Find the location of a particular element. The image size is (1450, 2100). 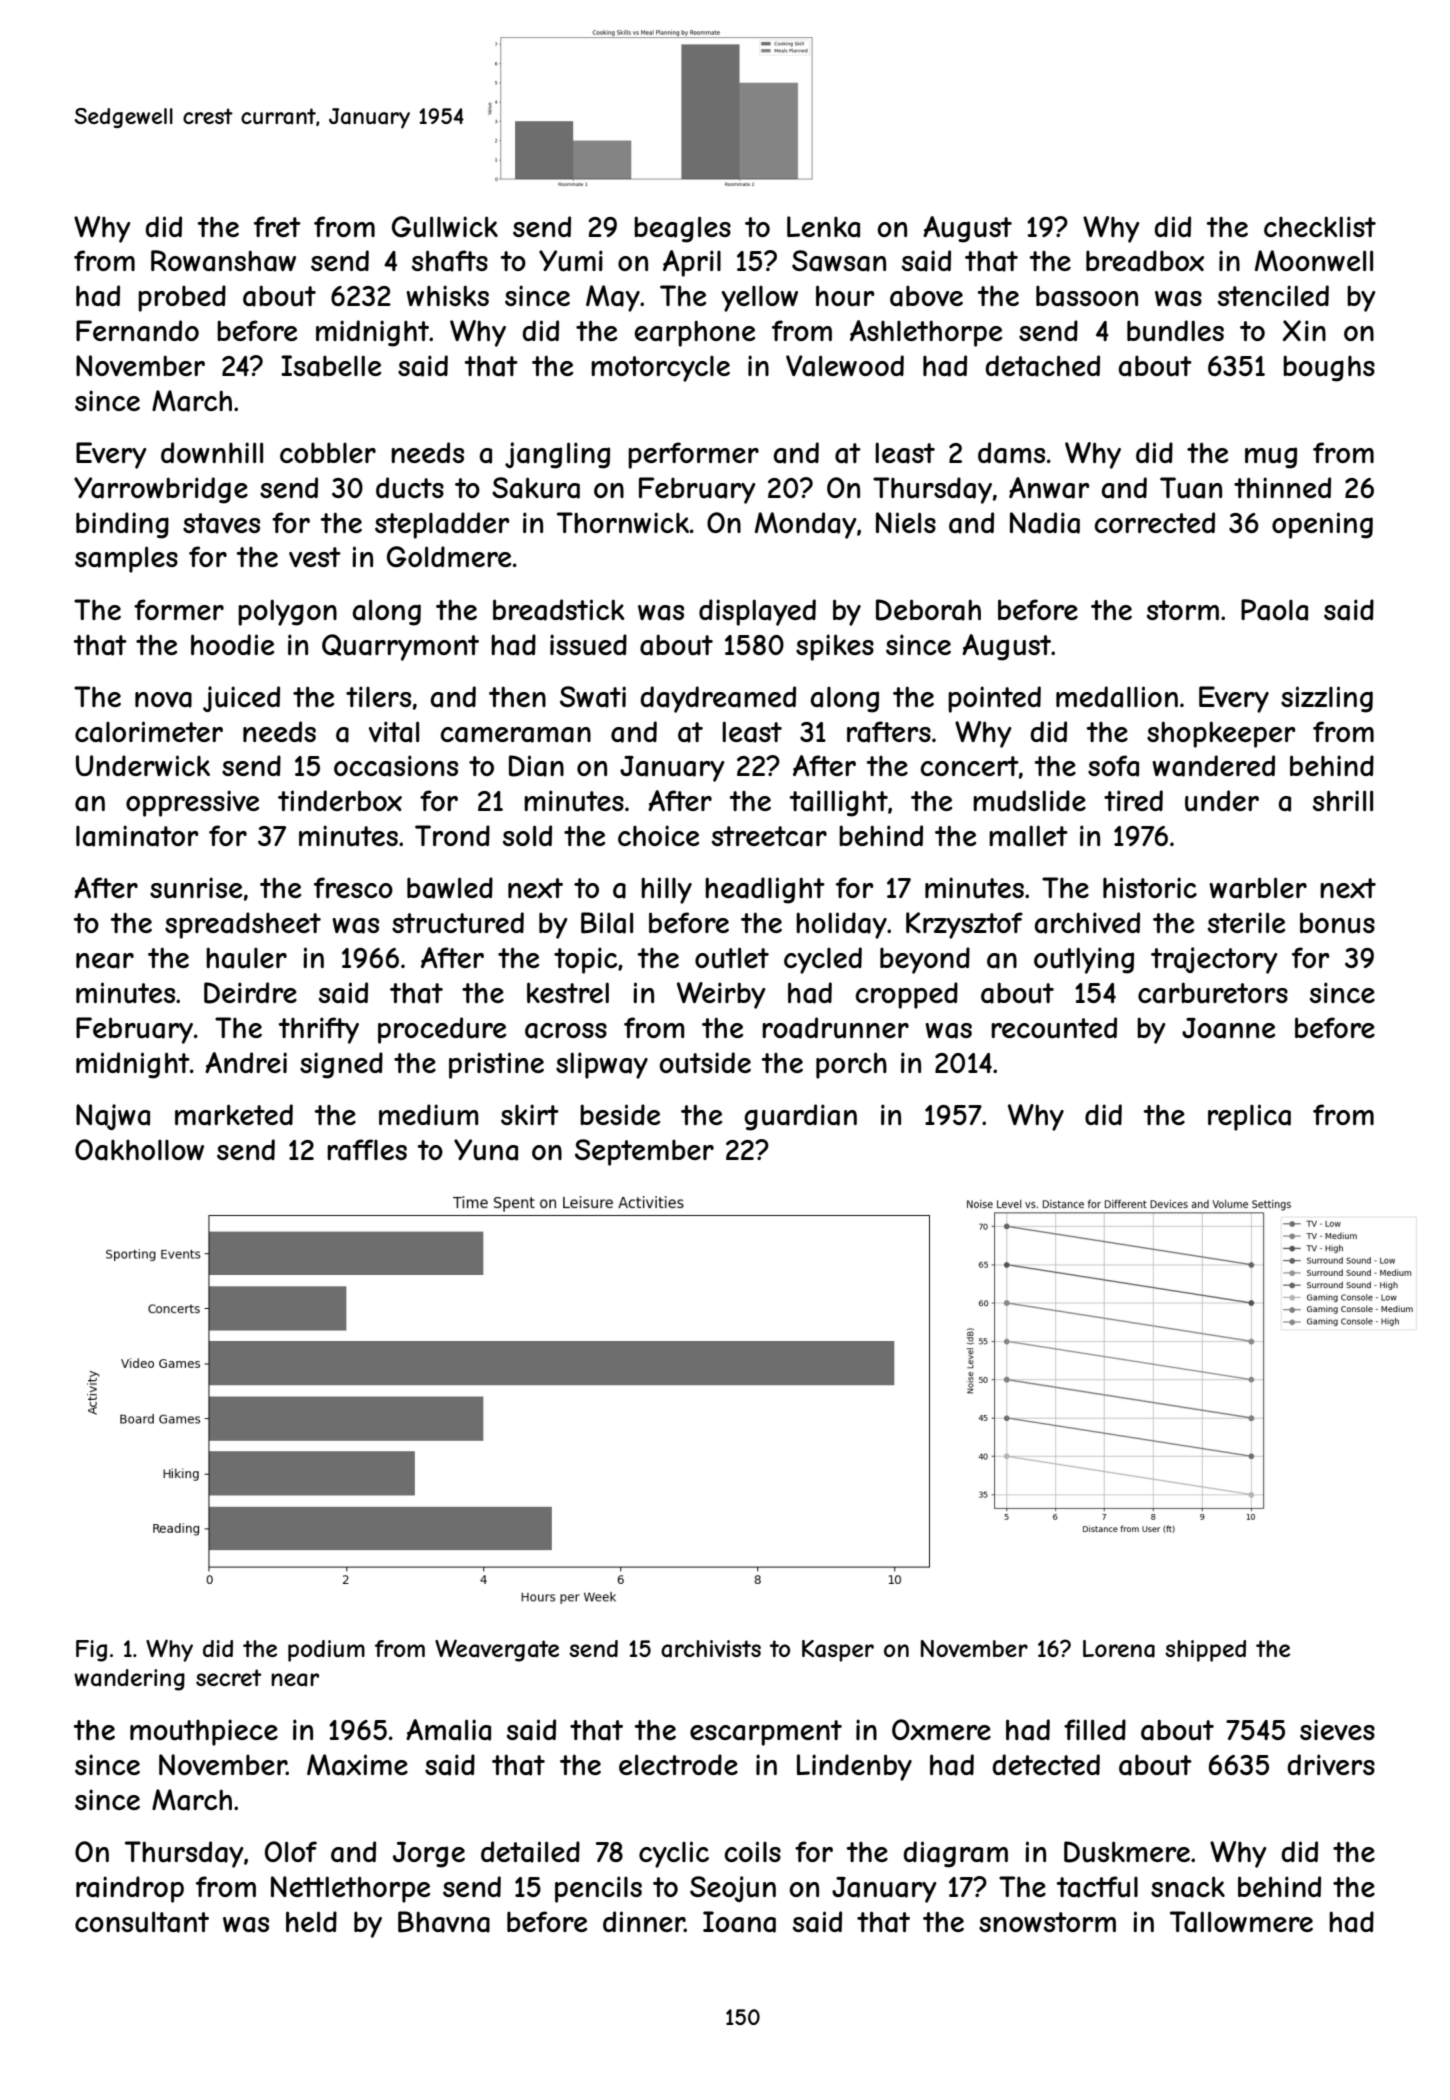

Lenka is located at coordinates (823, 227).
